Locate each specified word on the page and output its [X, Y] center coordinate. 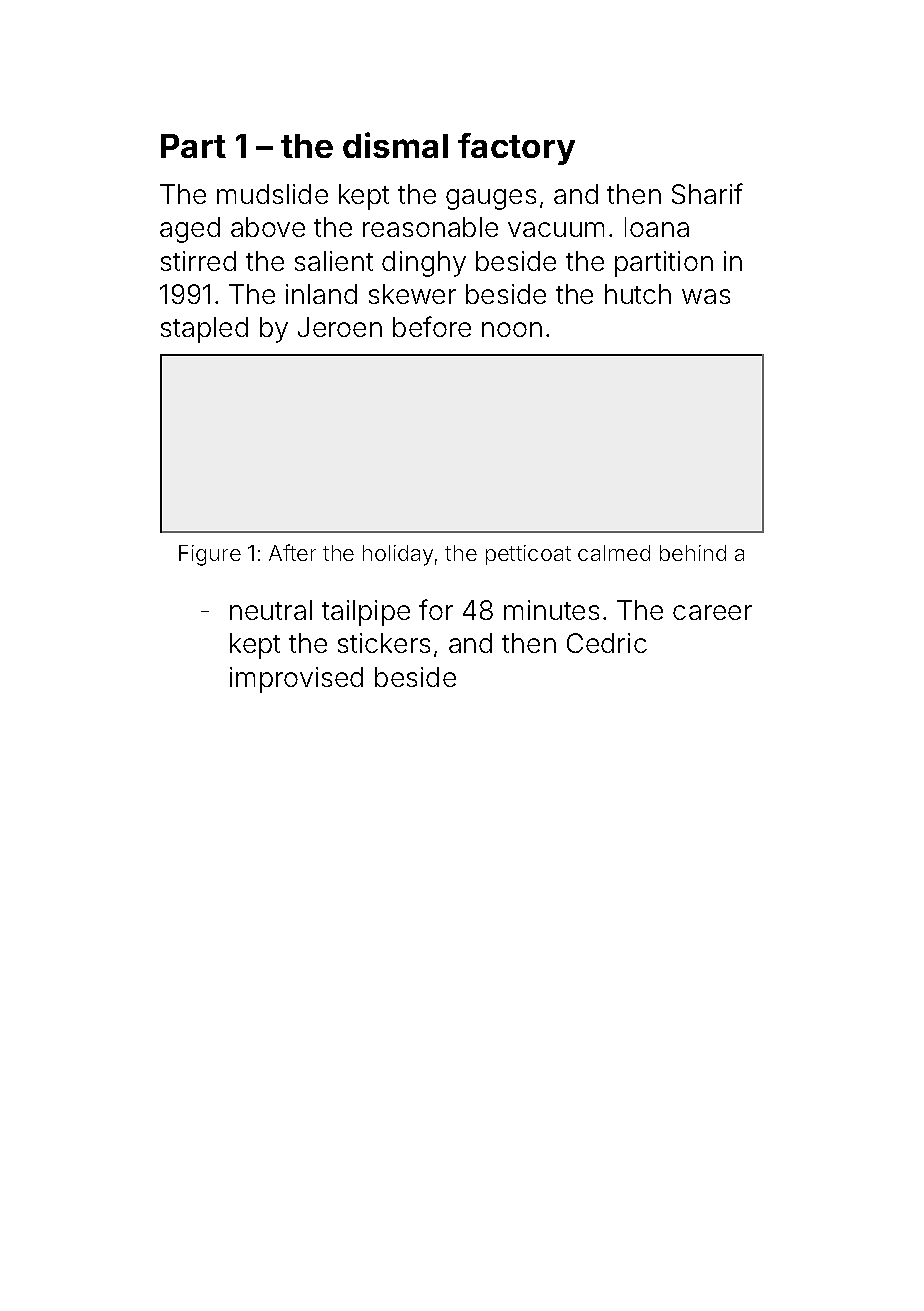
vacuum [556, 229]
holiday [398, 555]
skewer [412, 294]
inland [321, 294]
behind [693, 553]
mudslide [272, 194]
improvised [296, 680]
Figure [210, 555]
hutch [638, 294]
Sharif [707, 193]
